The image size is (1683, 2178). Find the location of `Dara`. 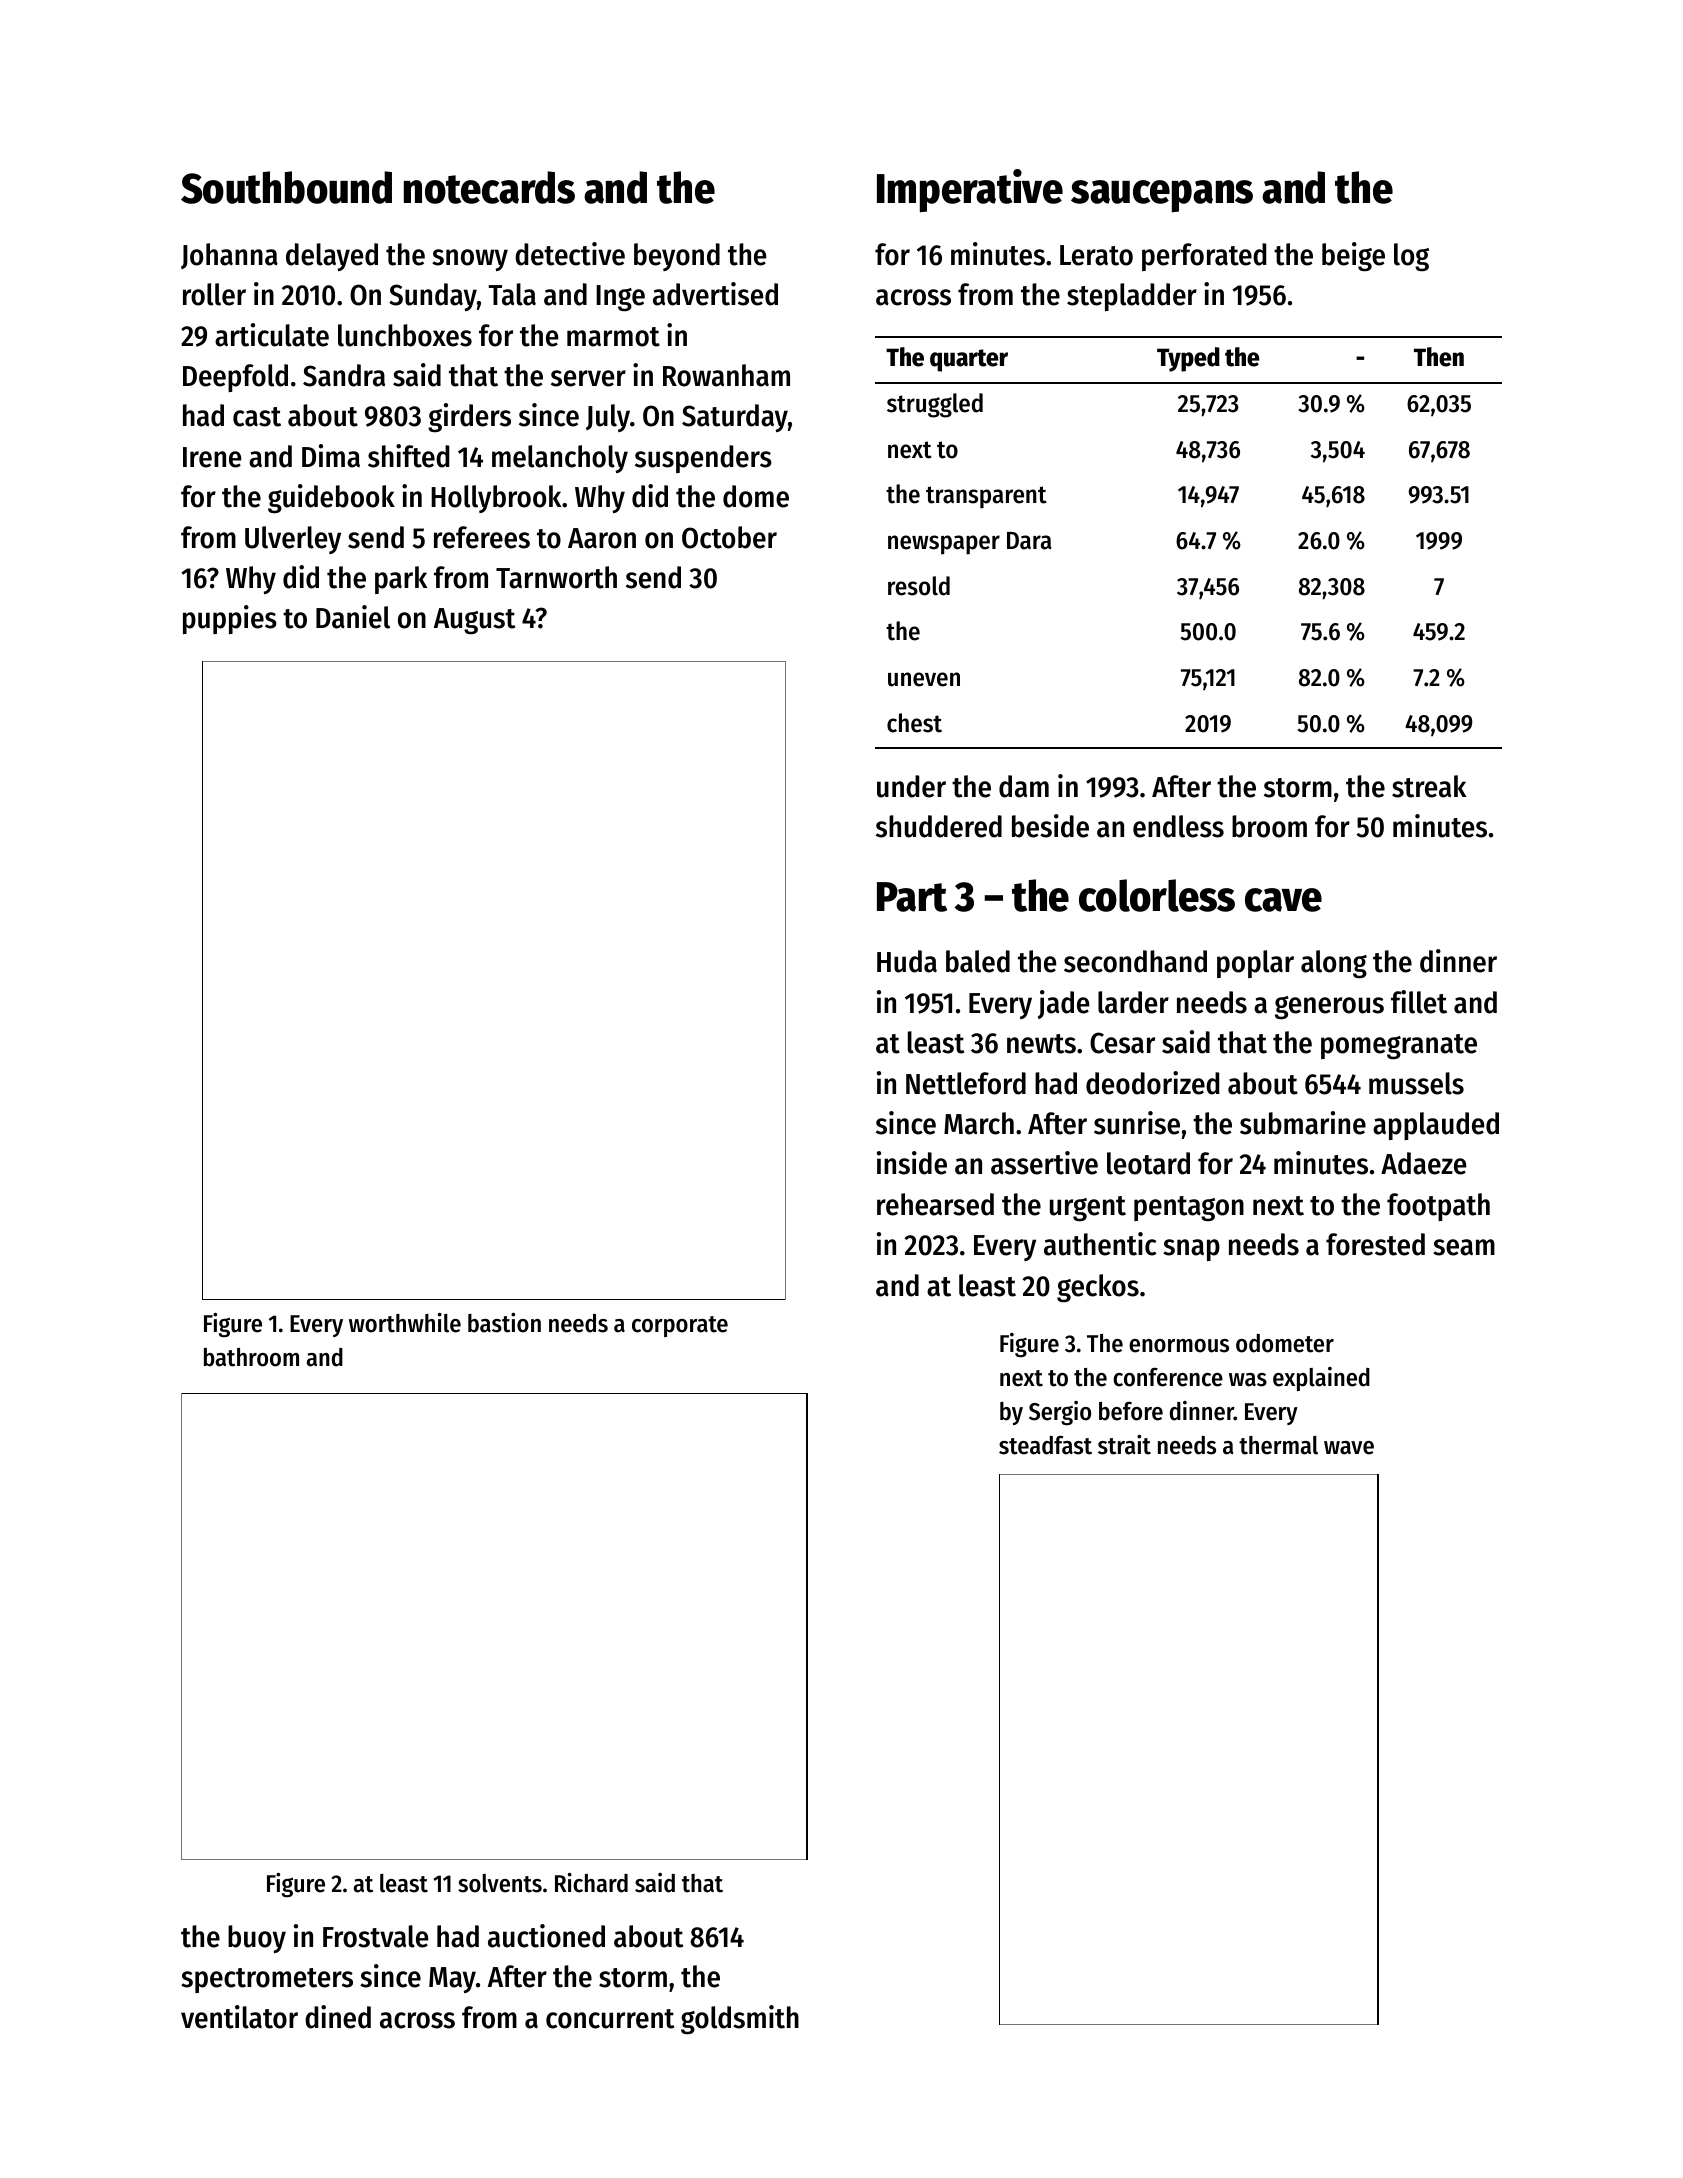

Dara is located at coordinates (1029, 541).
